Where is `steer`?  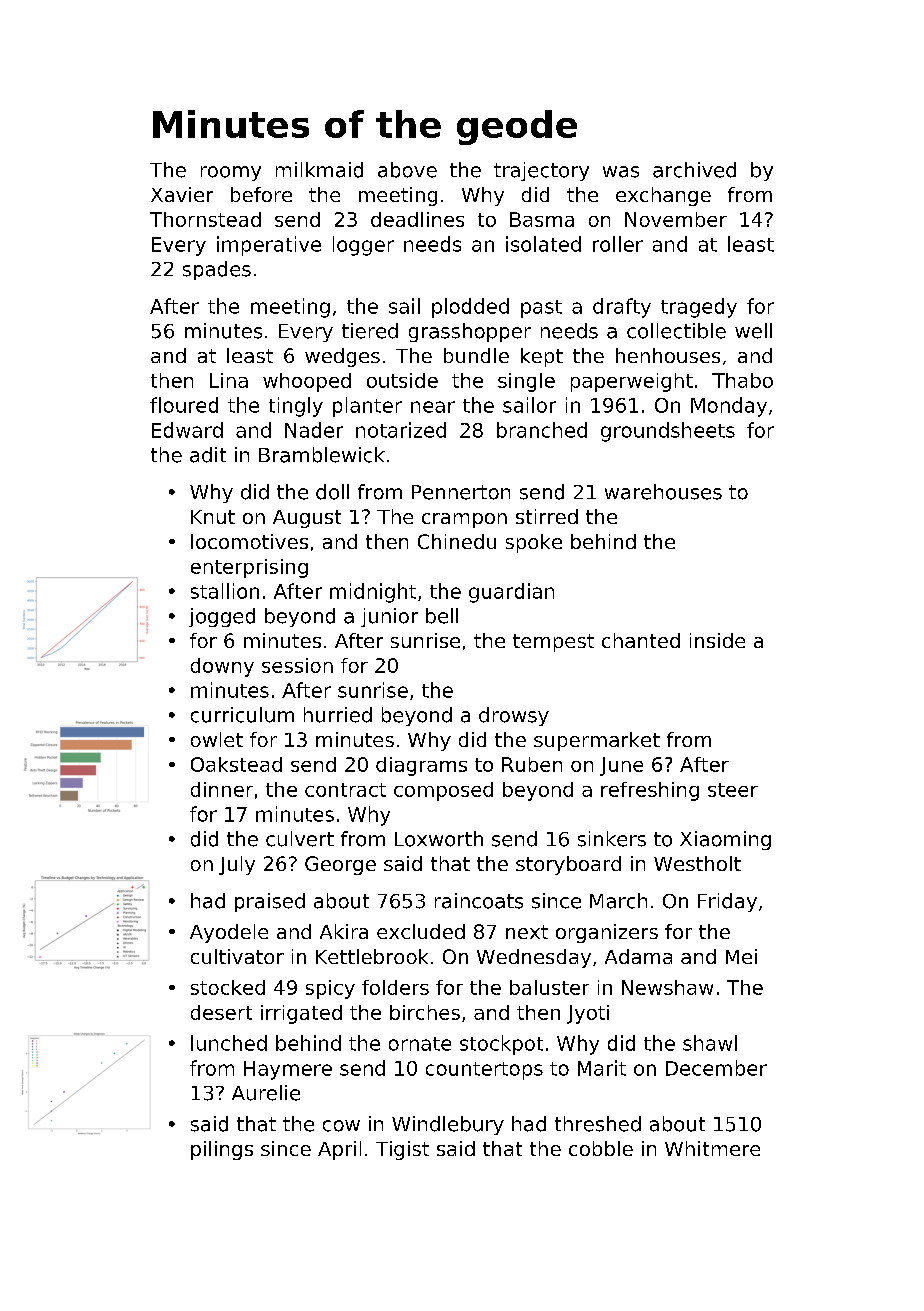 steer is located at coordinates (733, 790).
